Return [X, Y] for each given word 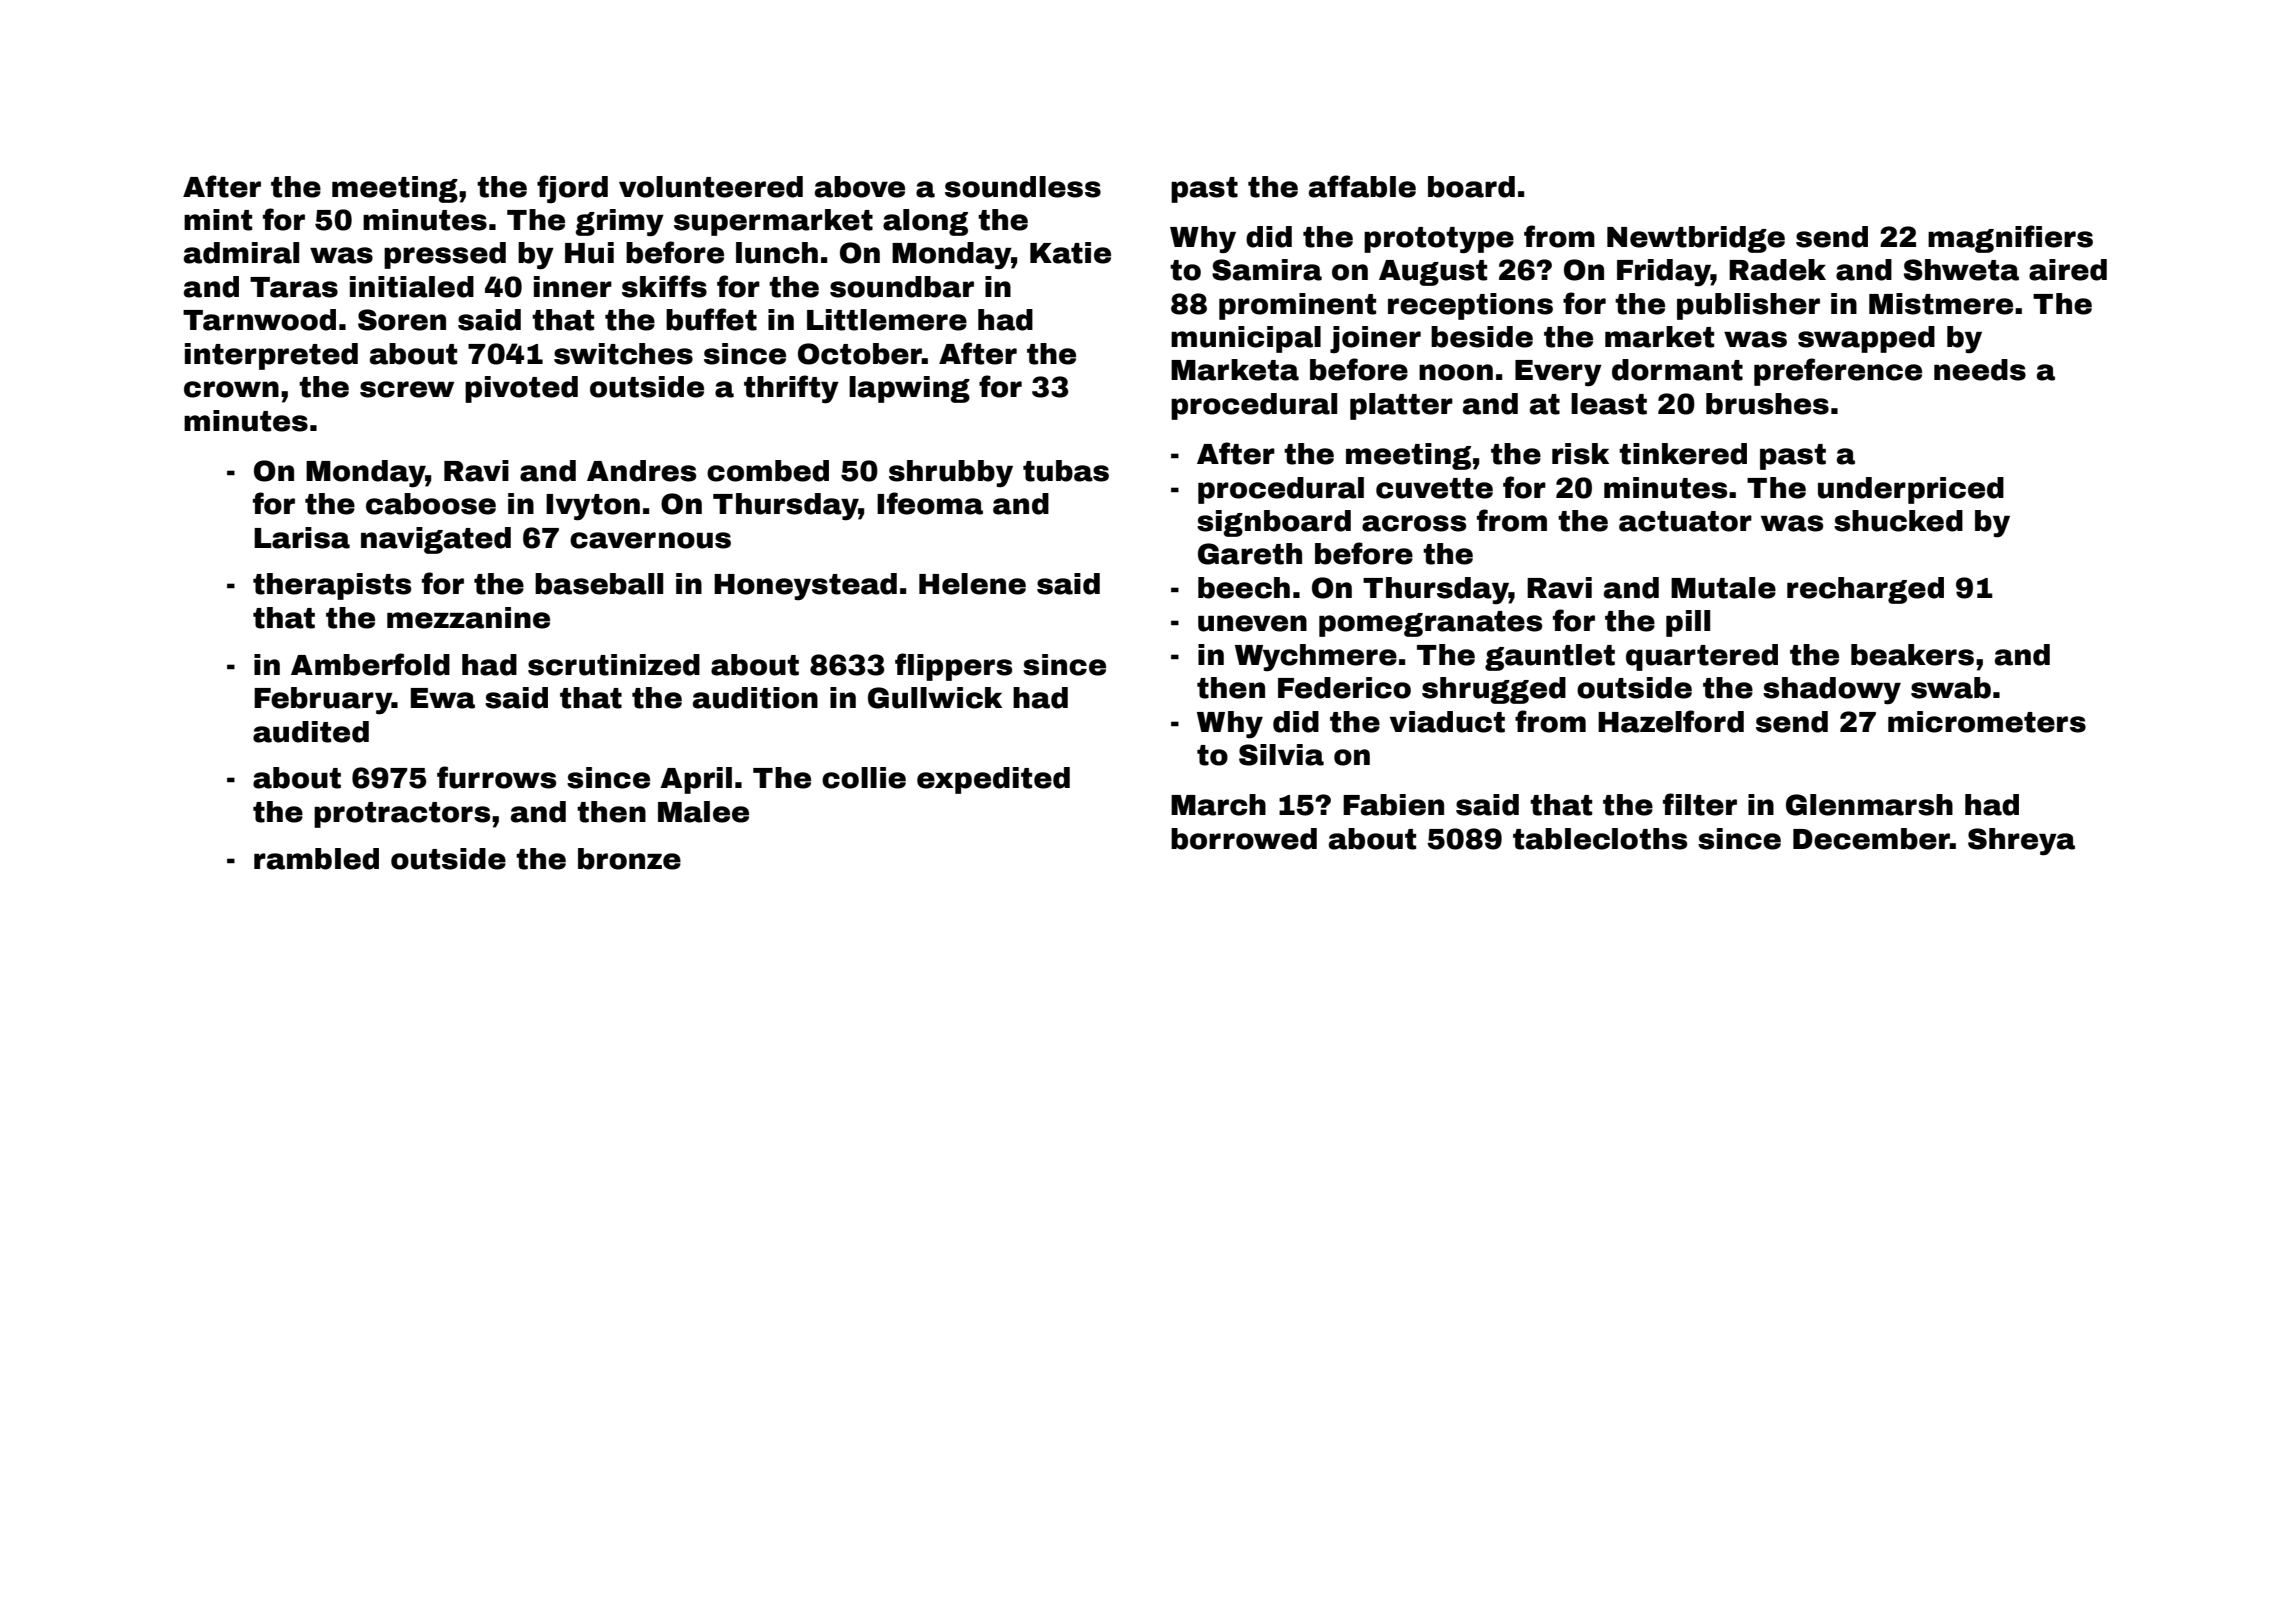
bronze [629, 859]
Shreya [2021, 842]
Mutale [1723, 588]
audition [755, 698]
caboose [431, 504]
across [1414, 523]
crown [231, 389]
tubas [1066, 471]
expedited [993, 780]
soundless [1023, 187]
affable [1362, 186]
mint [218, 220]
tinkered [1683, 454]
